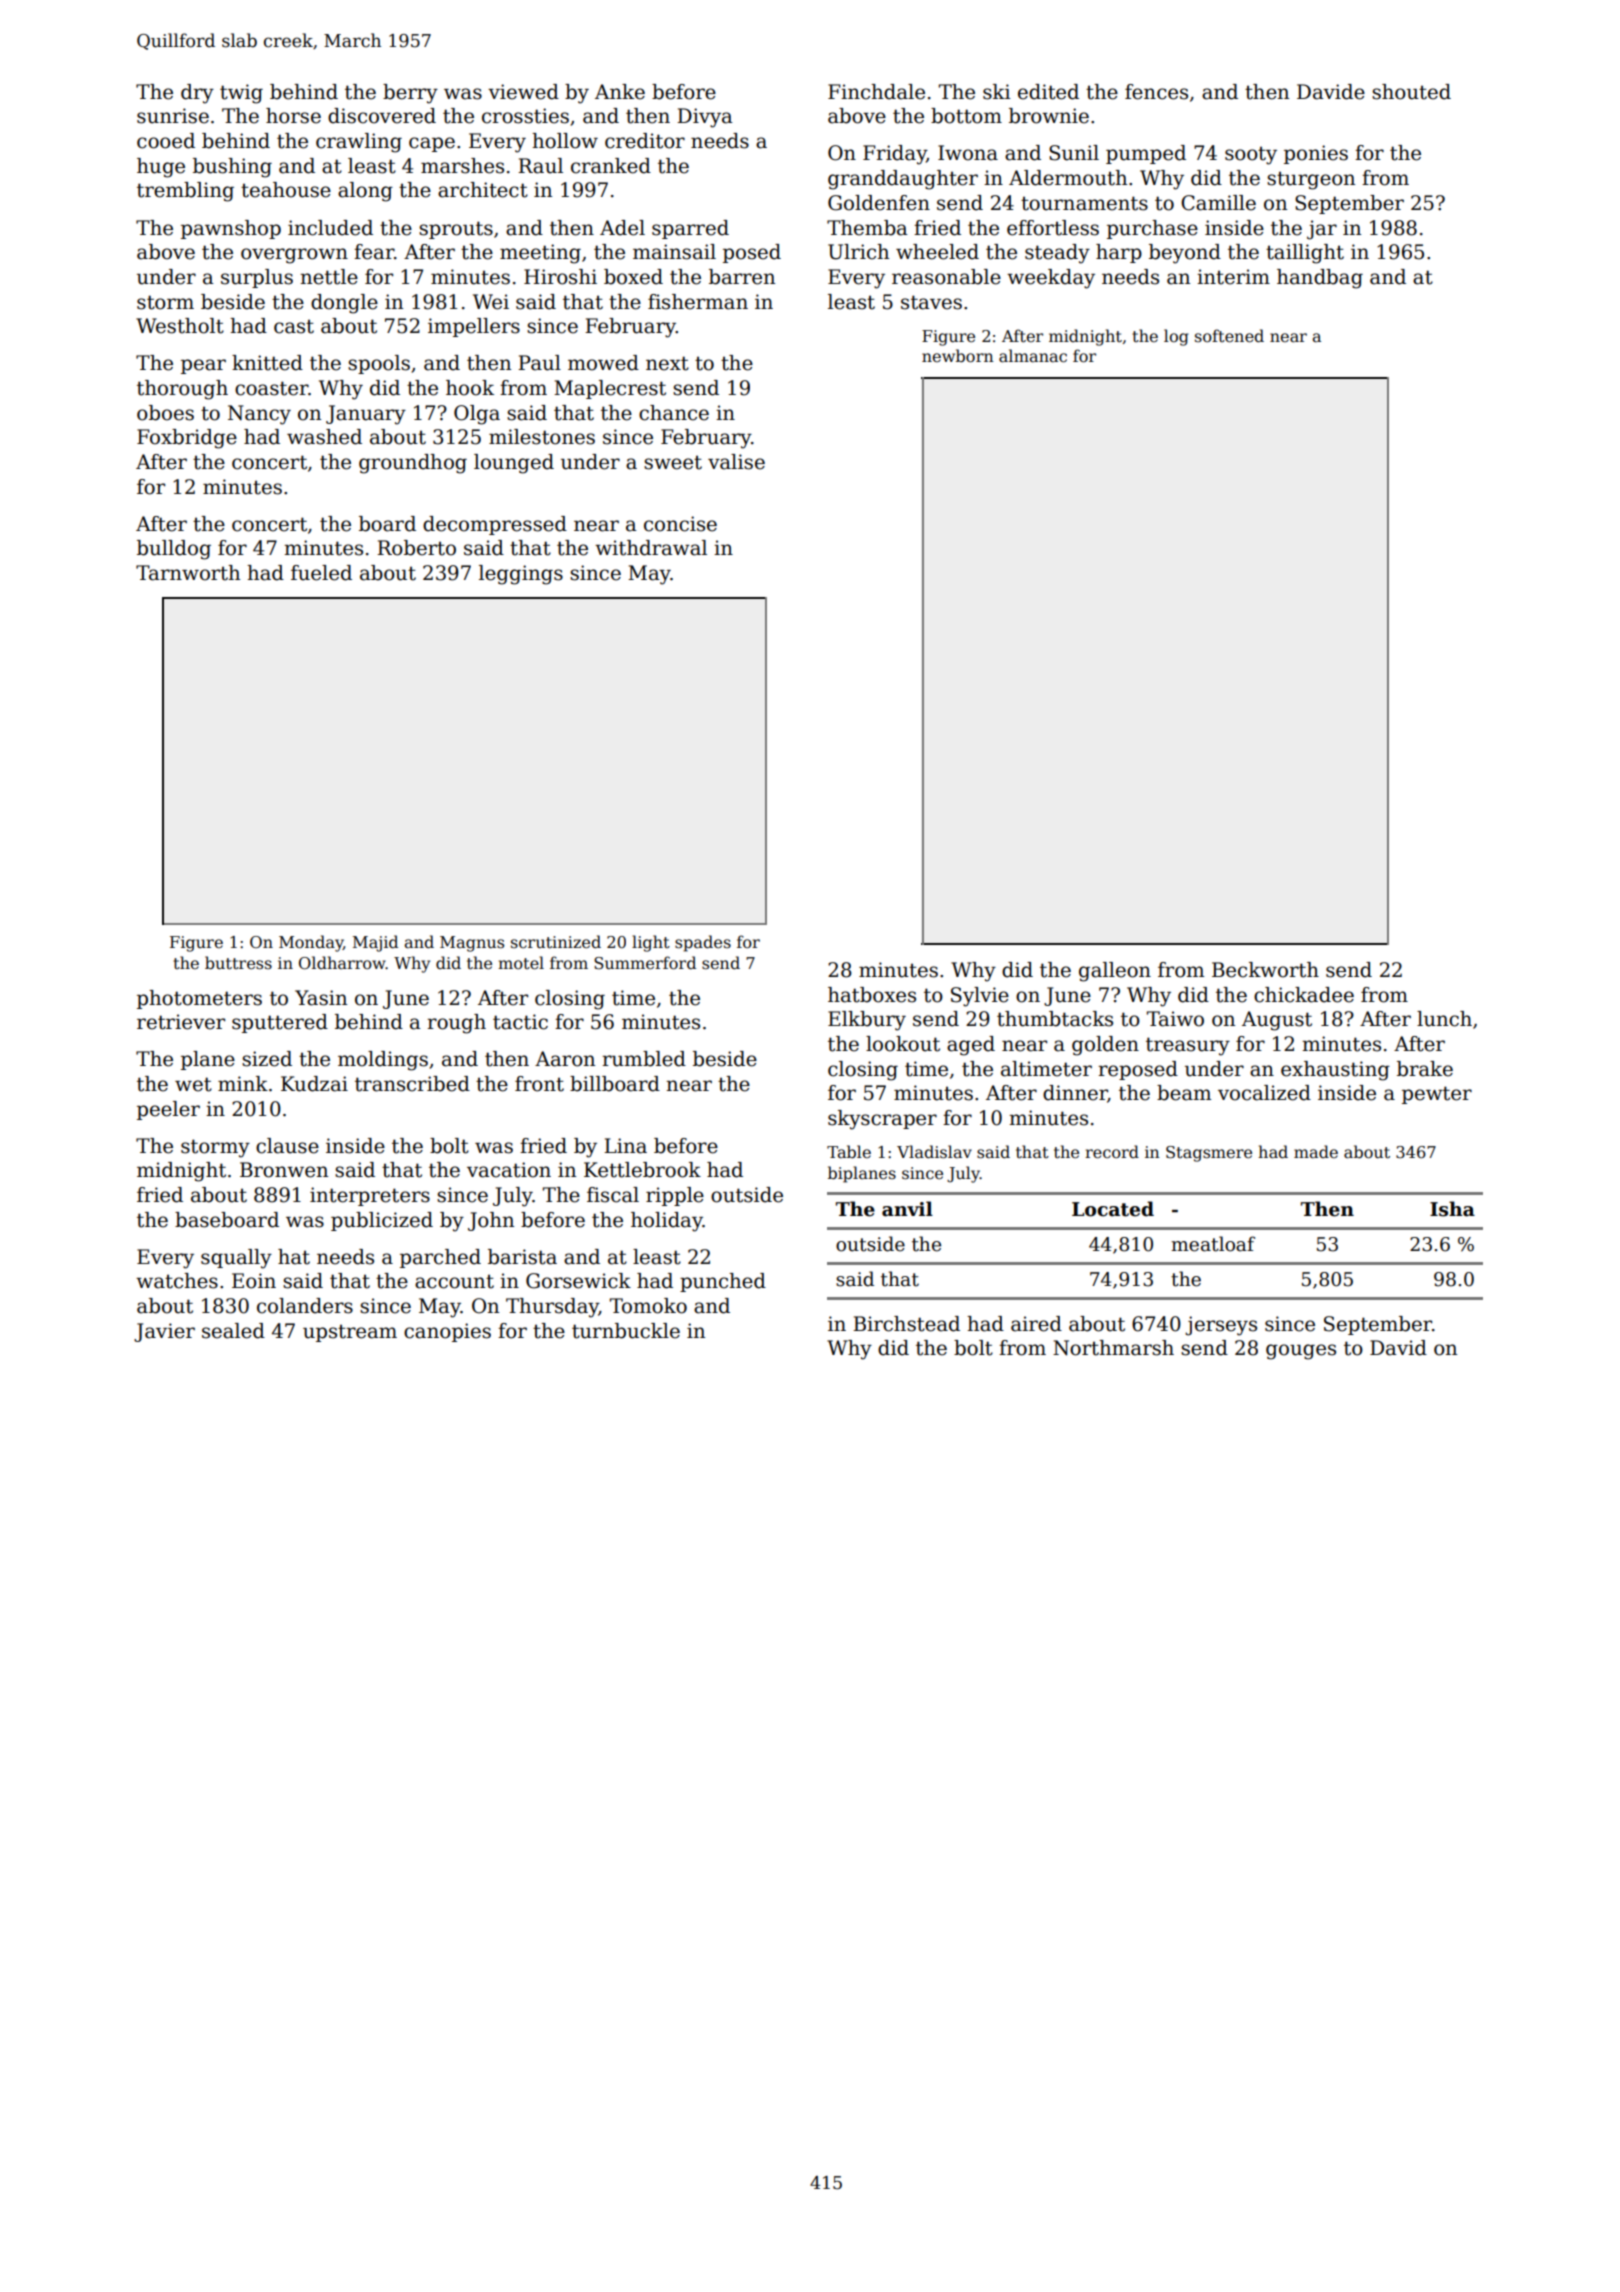 Image resolution: width=1620 pixels, height=2292 pixels. What do you see at coordinates (1053, 228) in the screenshot?
I see `effortless` at bounding box center [1053, 228].
